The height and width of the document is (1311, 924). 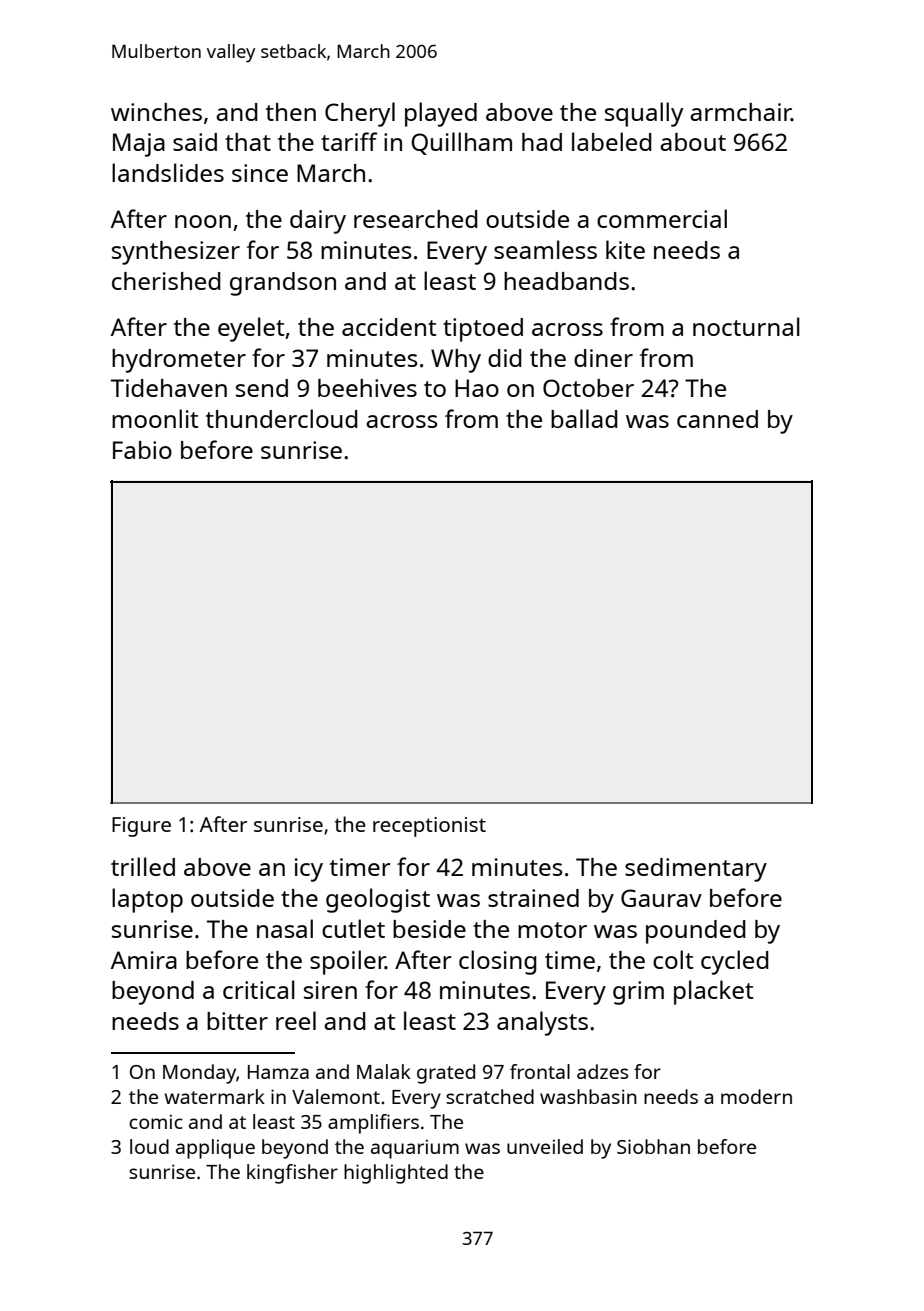 What do you see at coordinates (156, 112) in the document?
I see `winches` at bounding box center [156, 112].
